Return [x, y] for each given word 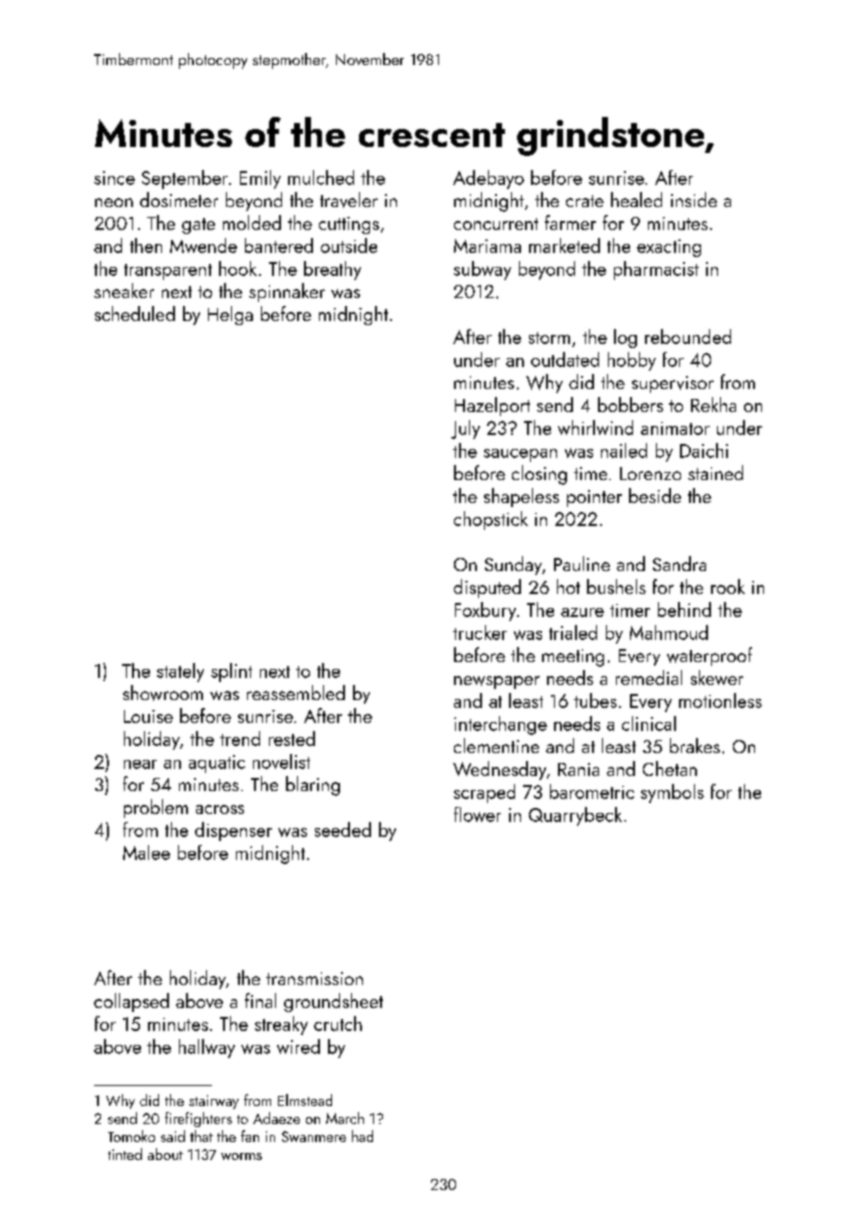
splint [231, 672]
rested [292, 738]
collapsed [131, 1002]
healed [636, 199]
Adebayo [488, 179]
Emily [260, 179]
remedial [649, 677]
